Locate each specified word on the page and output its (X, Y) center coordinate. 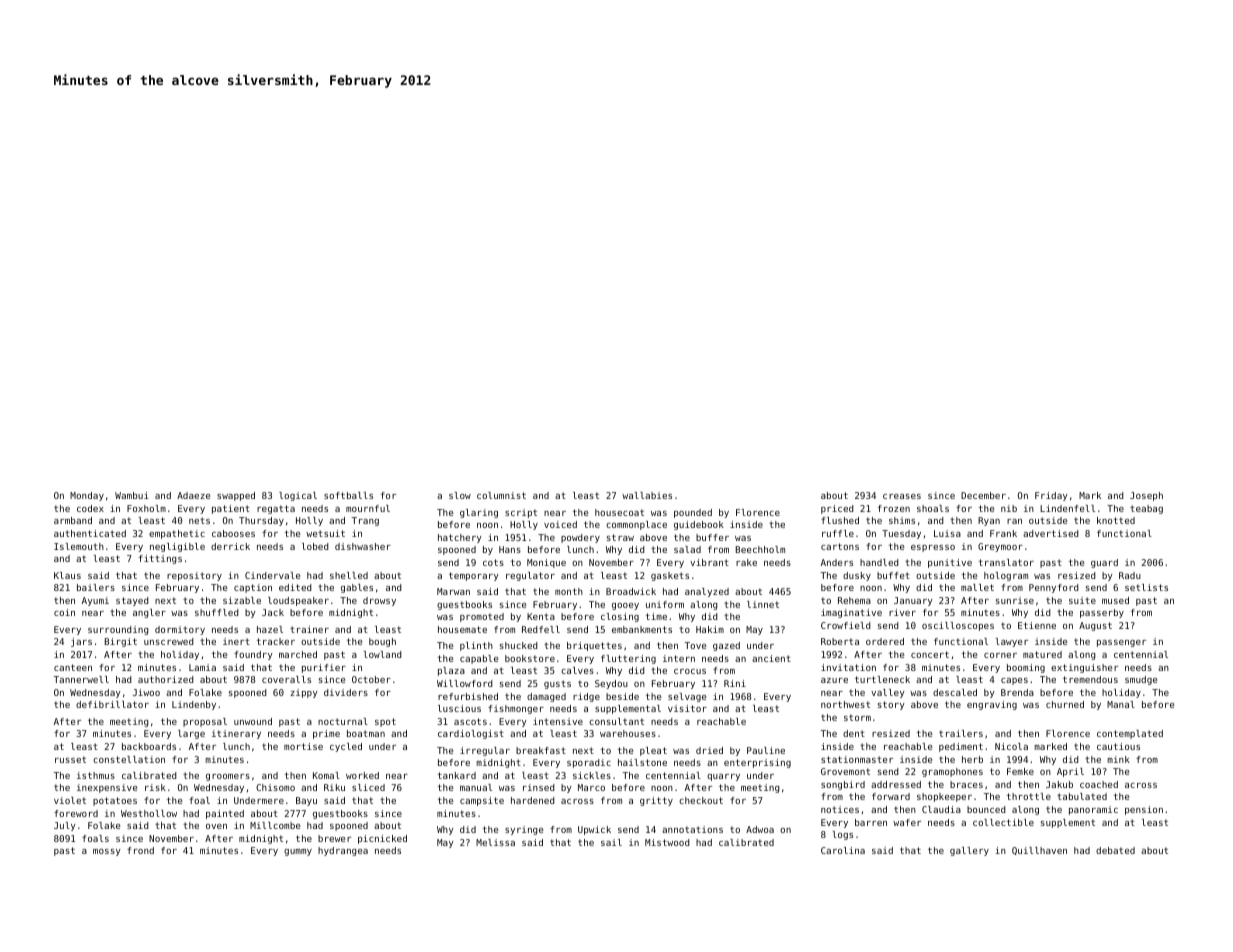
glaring (479, 513)
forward (891, 796)
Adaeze (193, 495)
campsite (482, 801)
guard (1104, 563)
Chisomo (275, 787)
